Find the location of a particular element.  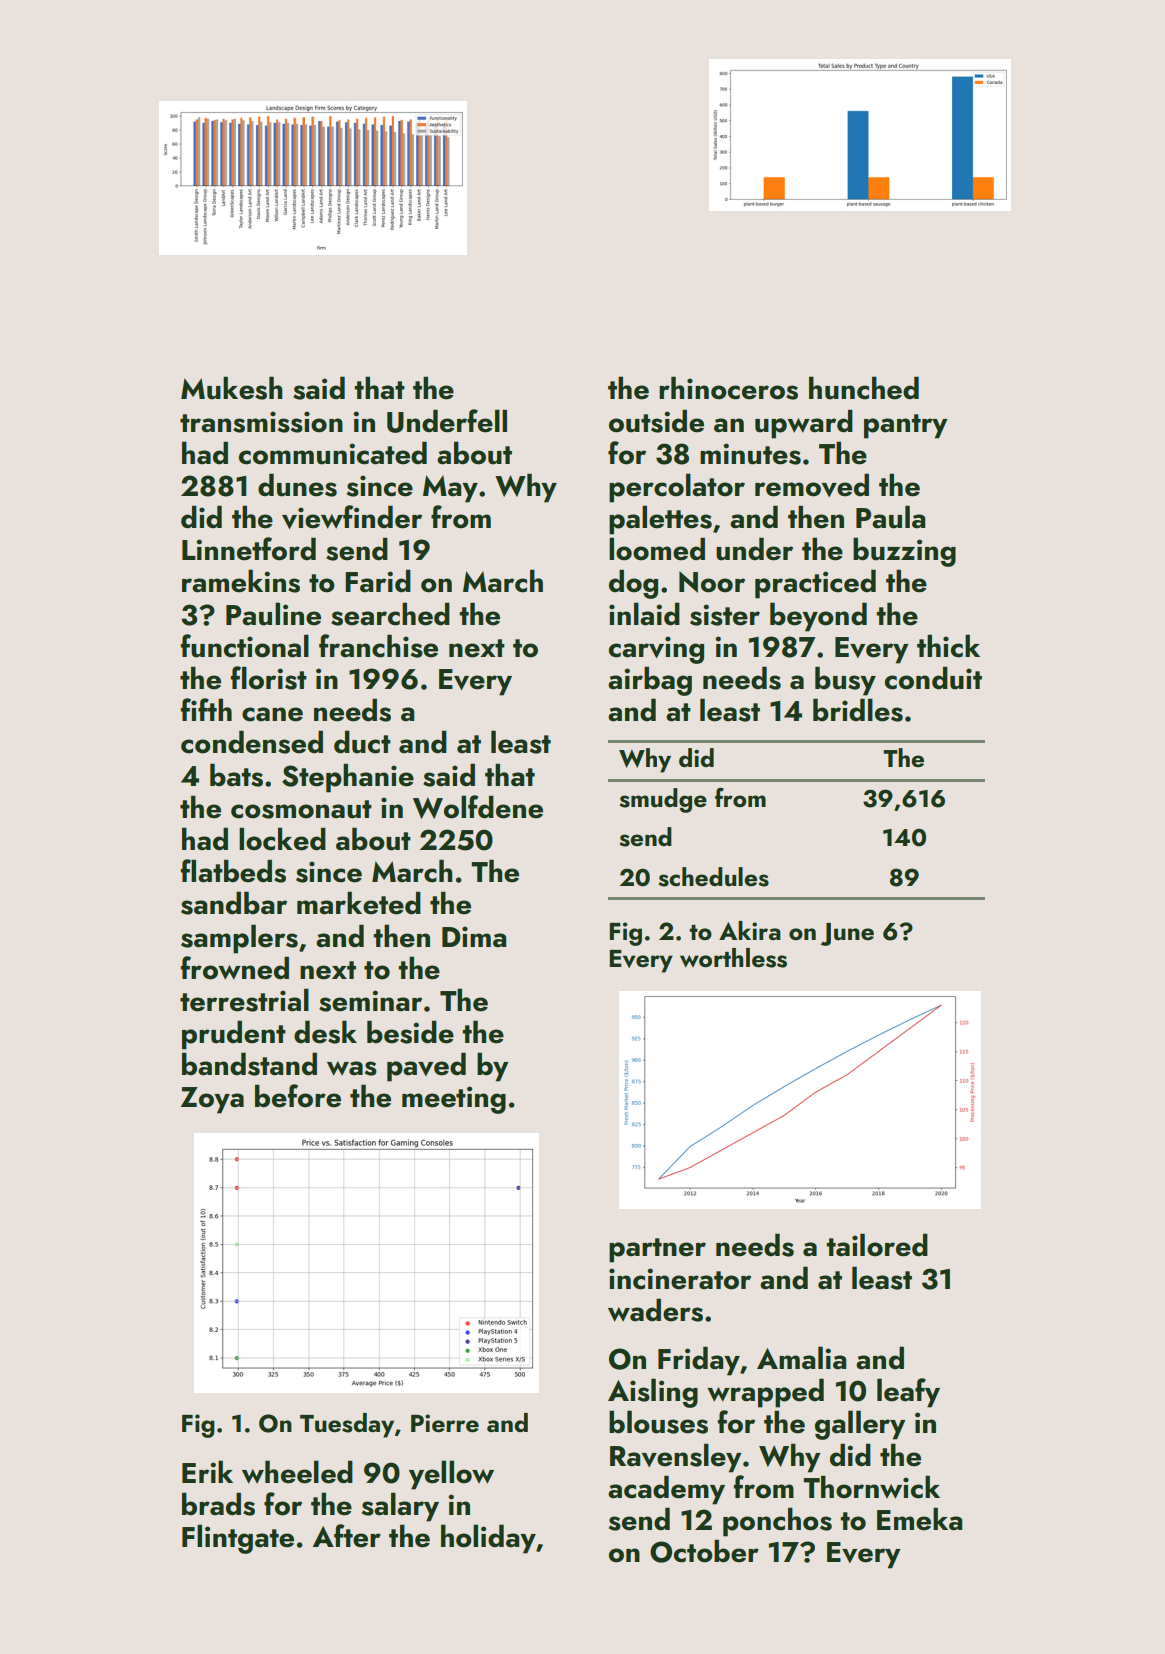

Akira is located at coordinates (750, 930).
